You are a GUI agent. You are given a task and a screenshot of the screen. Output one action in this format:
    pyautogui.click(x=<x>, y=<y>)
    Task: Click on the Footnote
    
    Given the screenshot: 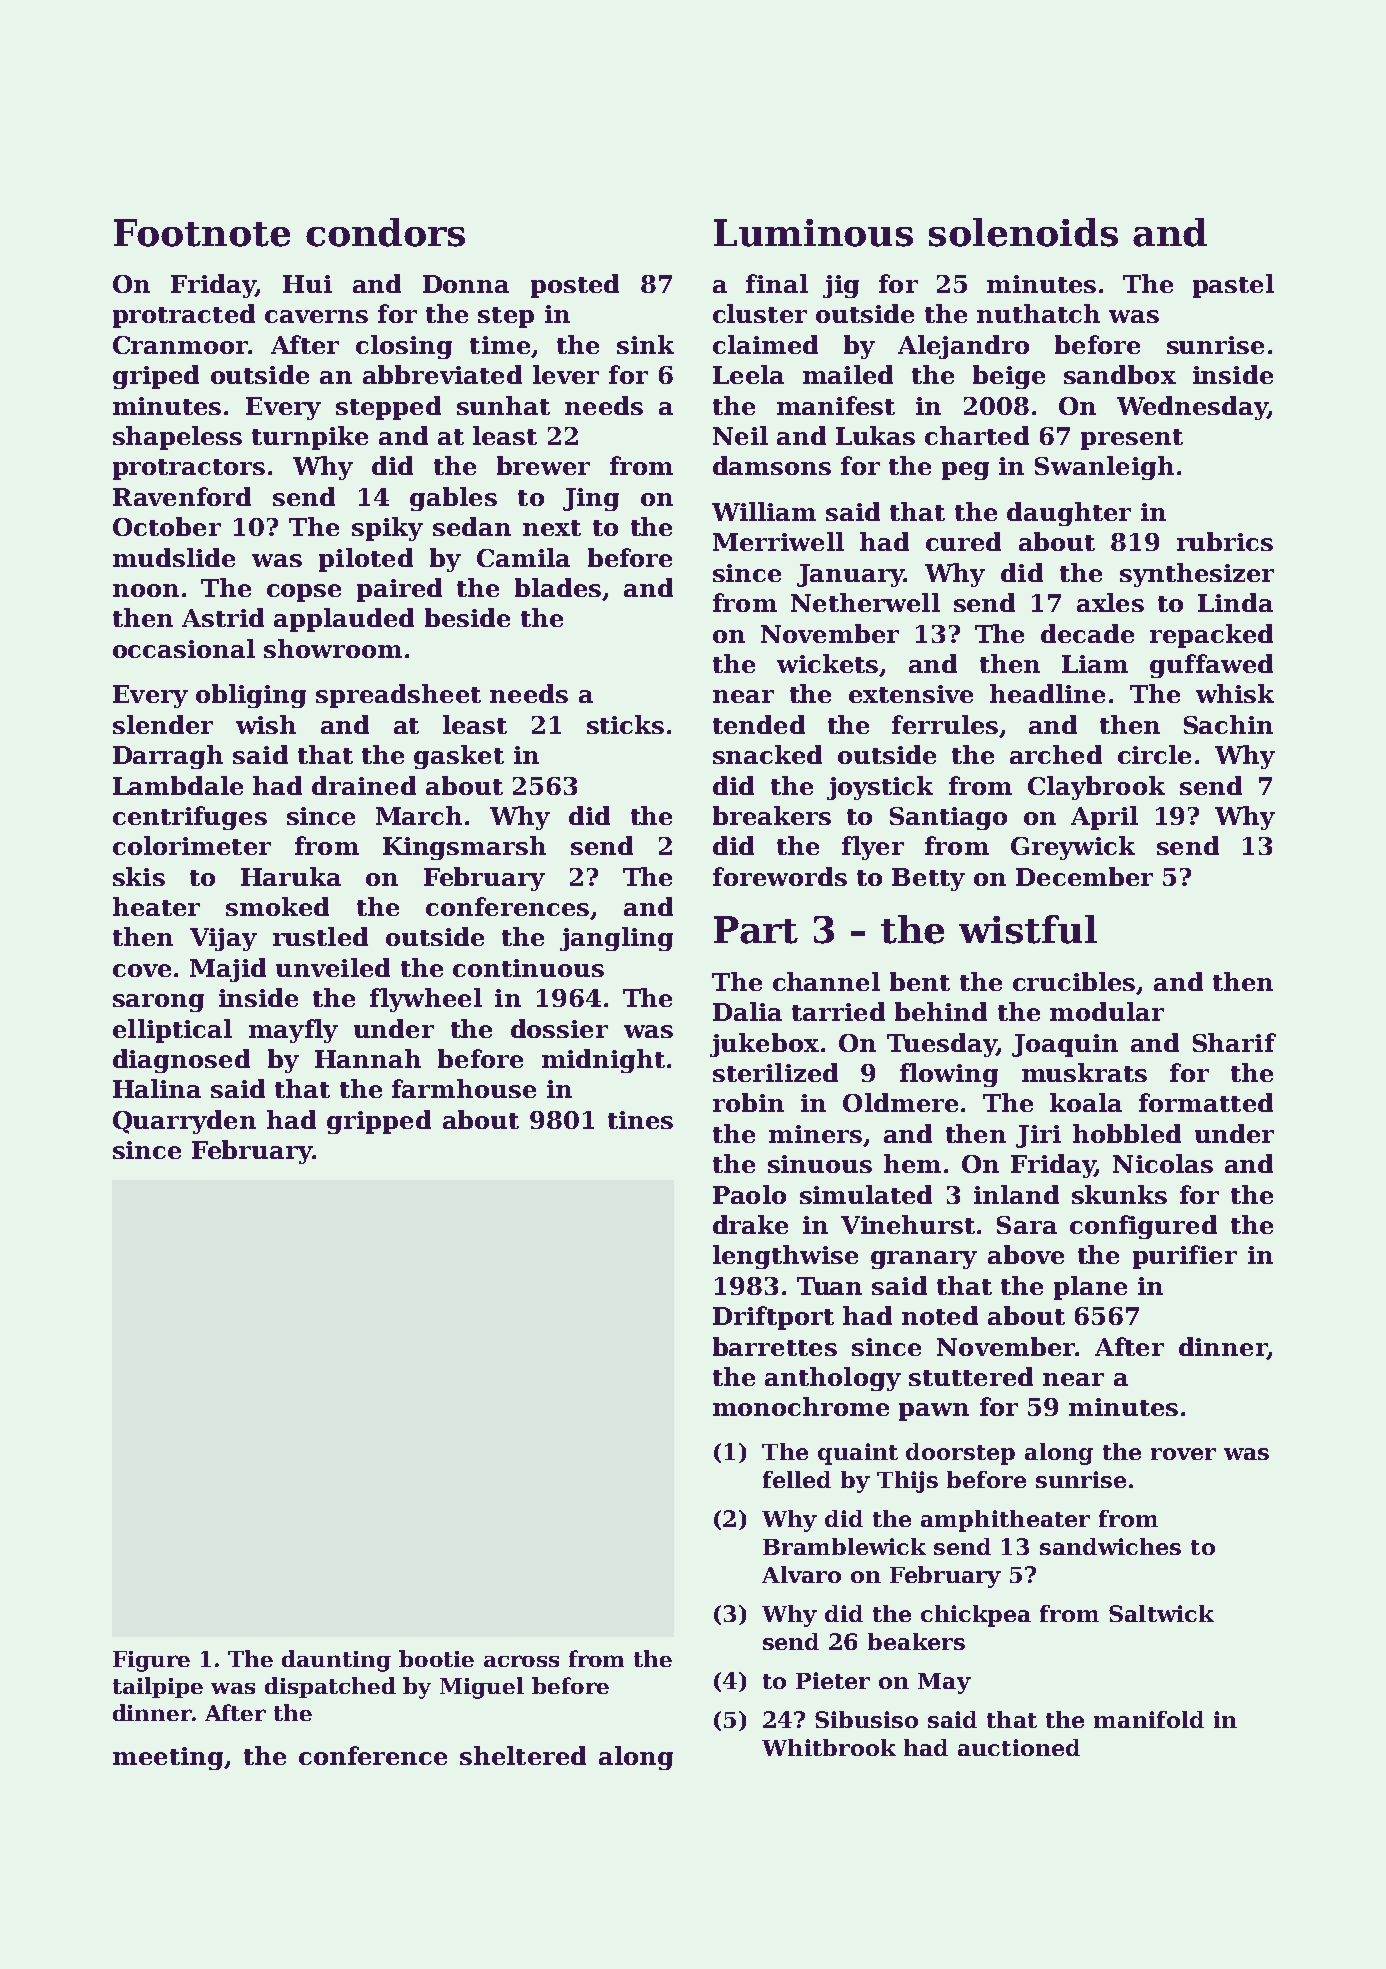 What is the action you would take?
    pyautogui.click(x=202, y=233)
